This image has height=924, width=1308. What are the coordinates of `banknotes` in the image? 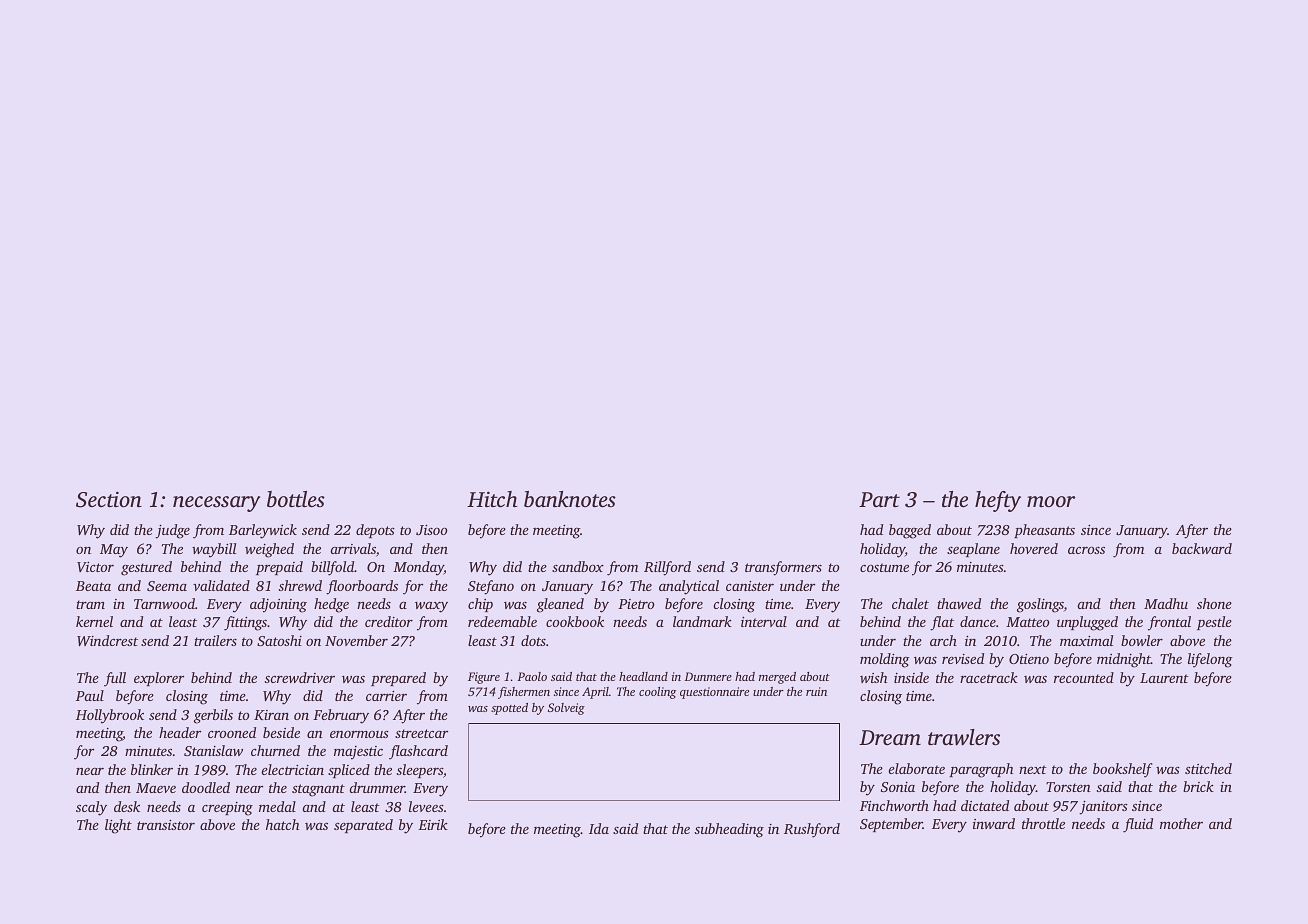 It's located at (570, 499).
